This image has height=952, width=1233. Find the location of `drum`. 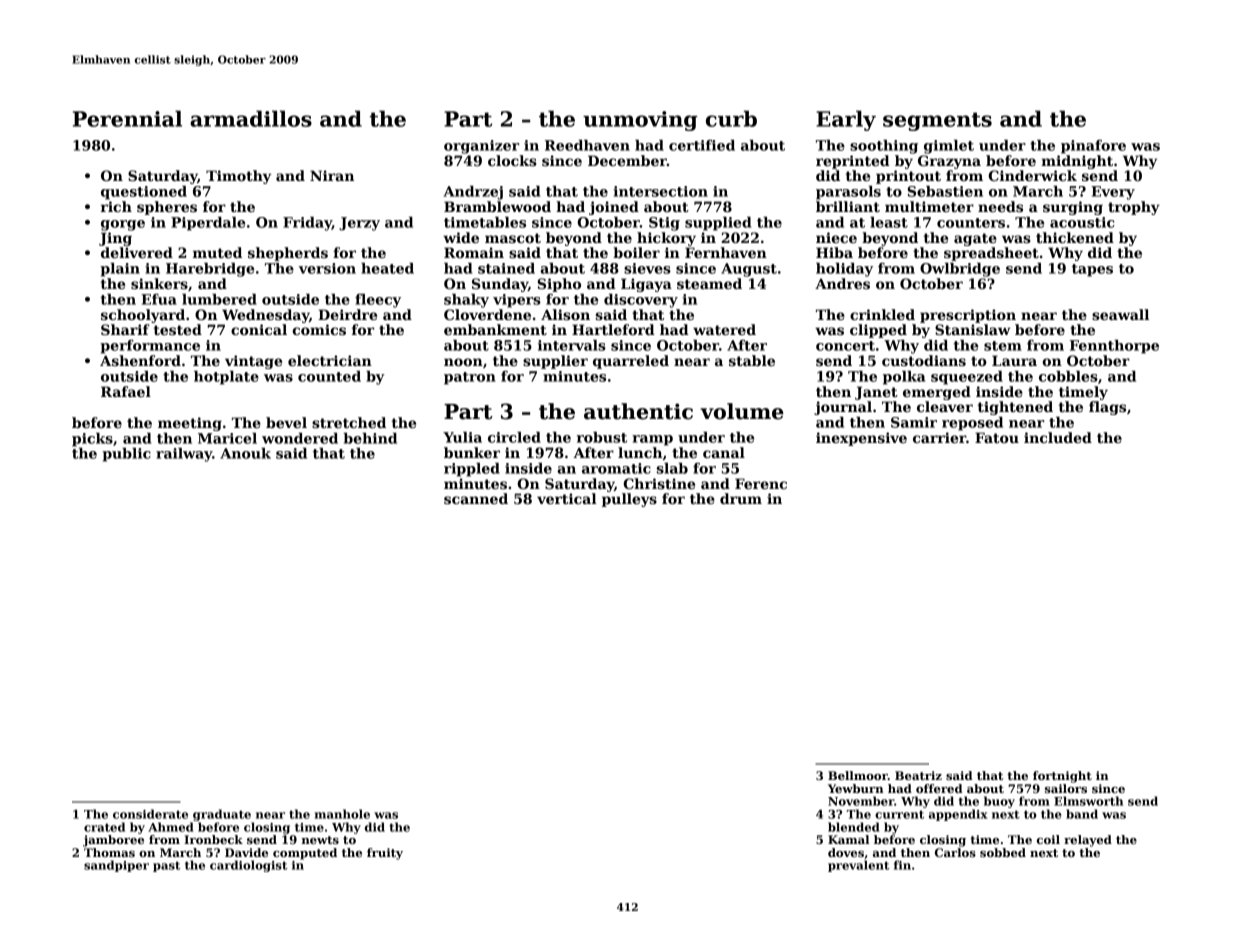

drum is located at coordinates (741, 498).
